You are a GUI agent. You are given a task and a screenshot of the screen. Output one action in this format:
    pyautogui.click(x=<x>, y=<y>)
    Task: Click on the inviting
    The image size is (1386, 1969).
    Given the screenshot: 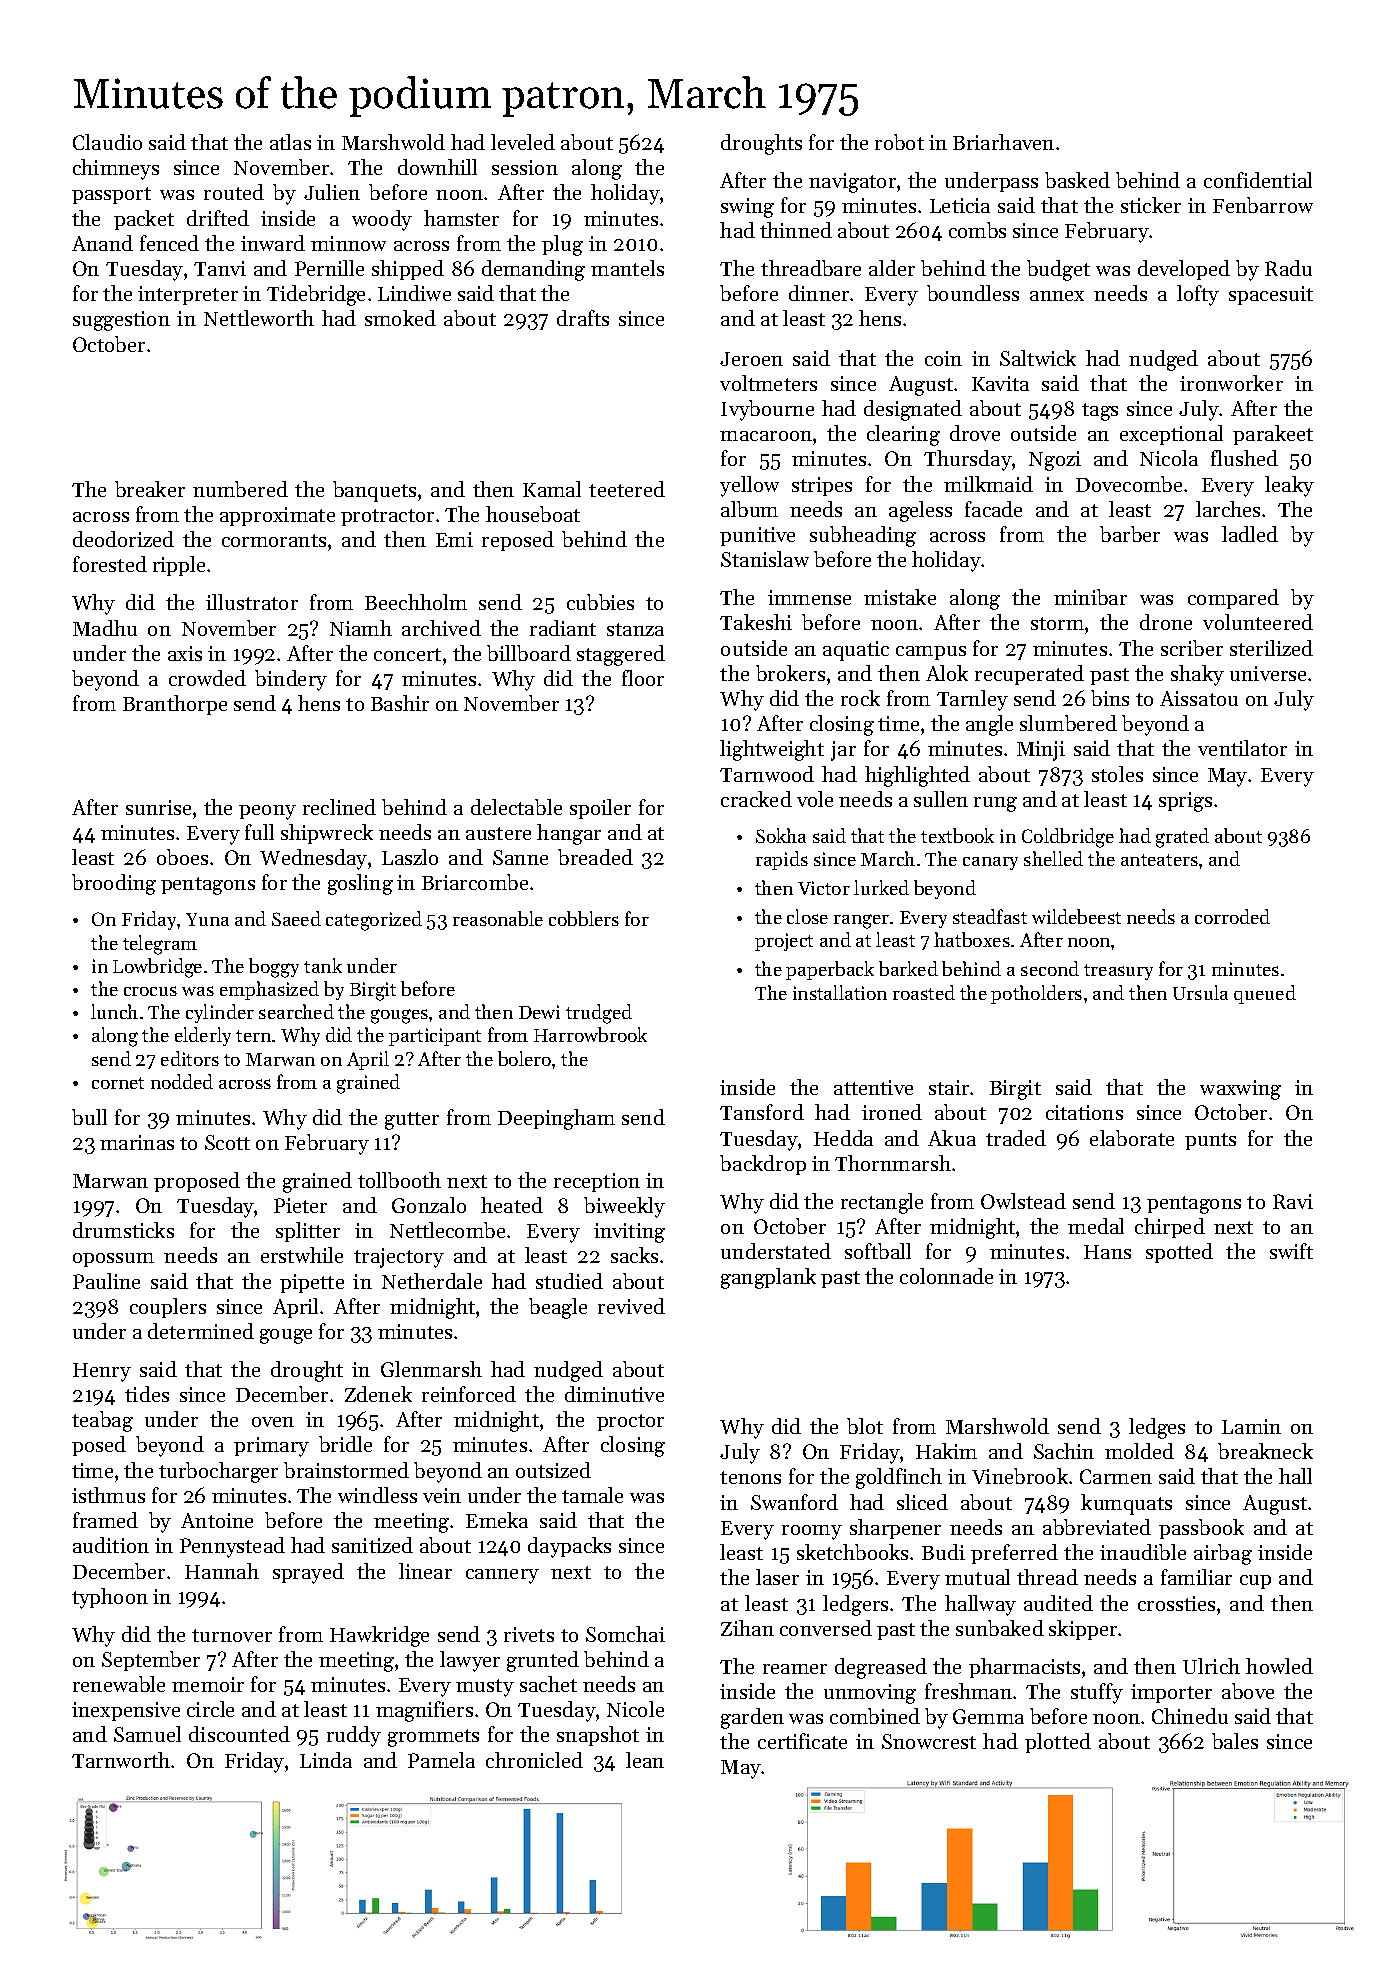 What is the action you would take?
    pyautogui.click(x=629, y=1233)
